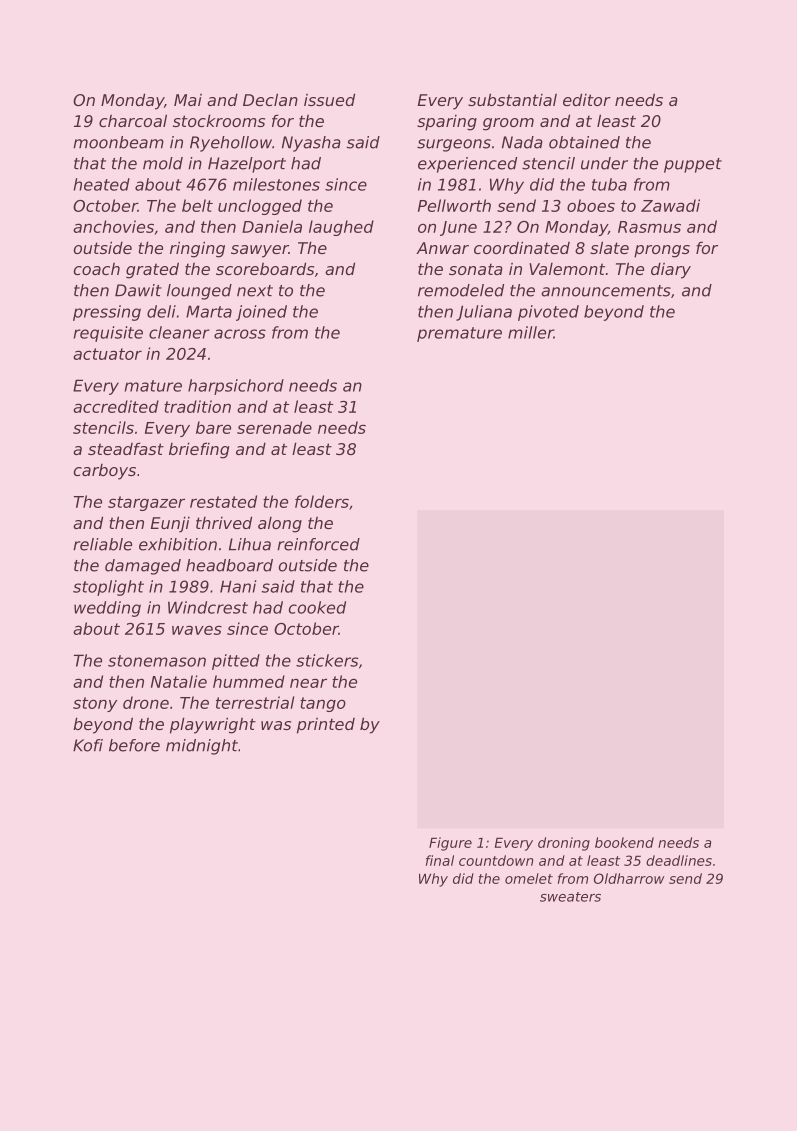  What do you see at coordinates (327, 660) in the screenshot?
I see `stickers` at bounding box center [327, 660].
